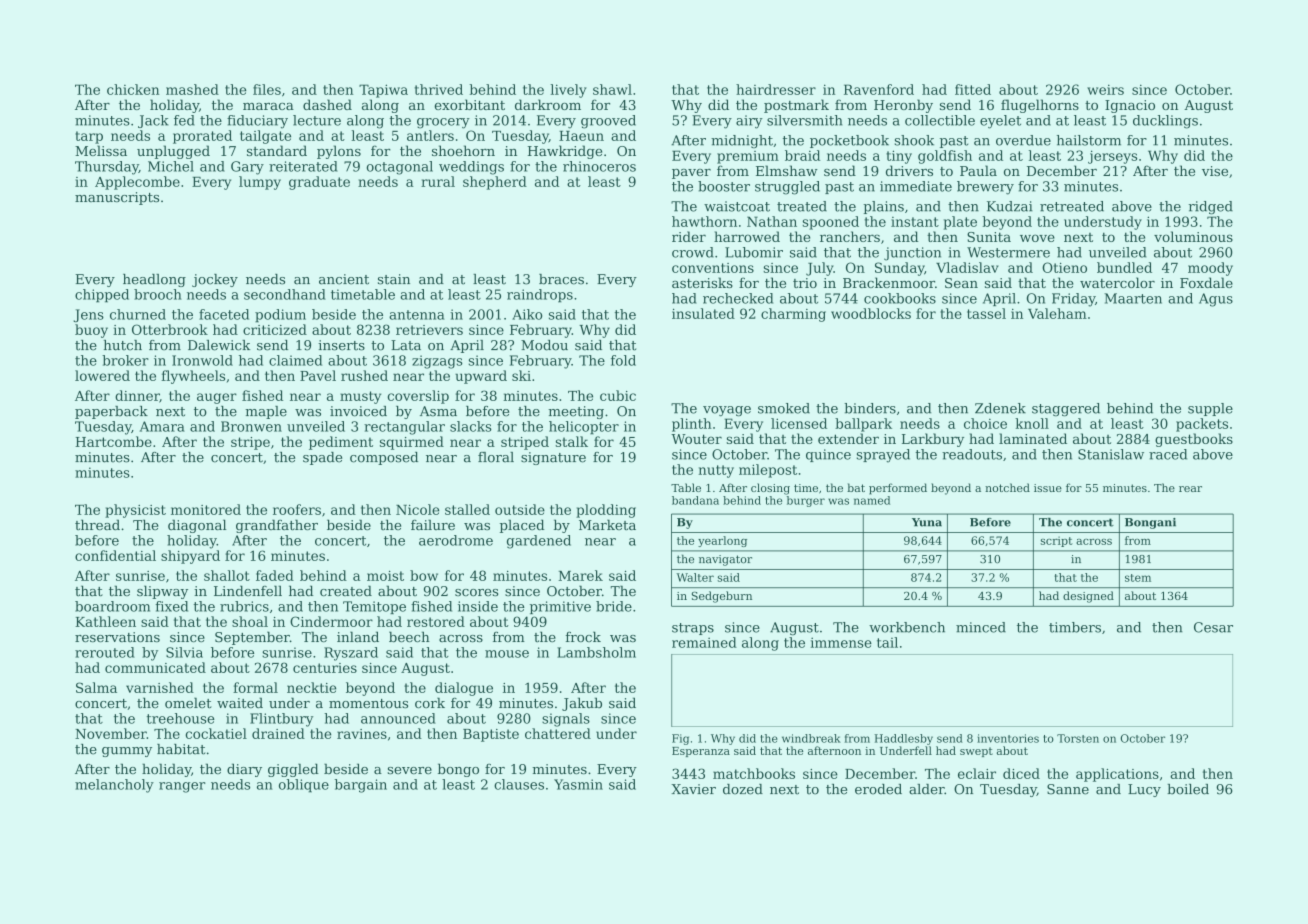 The image size is (1308, 924). What do you see at coordinates (981, 627) in the screenshot?
I see `minced` at bounding box center [981, 627].
